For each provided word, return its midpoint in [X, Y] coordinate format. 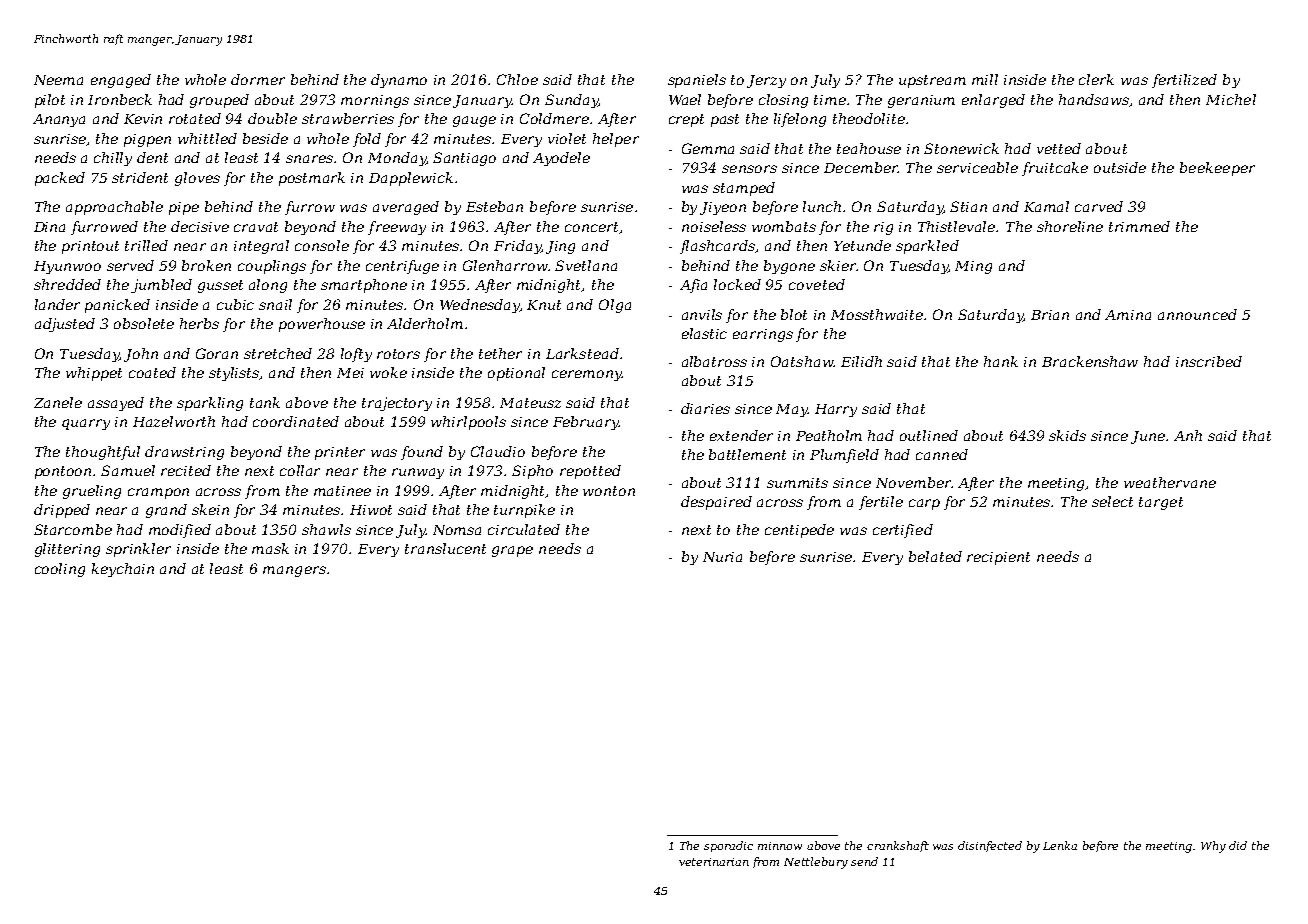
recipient [998, 558]
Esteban [494, 206]
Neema [58, 80]
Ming [973, 267]
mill [985, 79]
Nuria [722, 557]
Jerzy [766, 81]
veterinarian [714, 862]
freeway [397, 228]
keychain [123, 570]
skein [210, 509]
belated [935, 556]
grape [512, 551]
